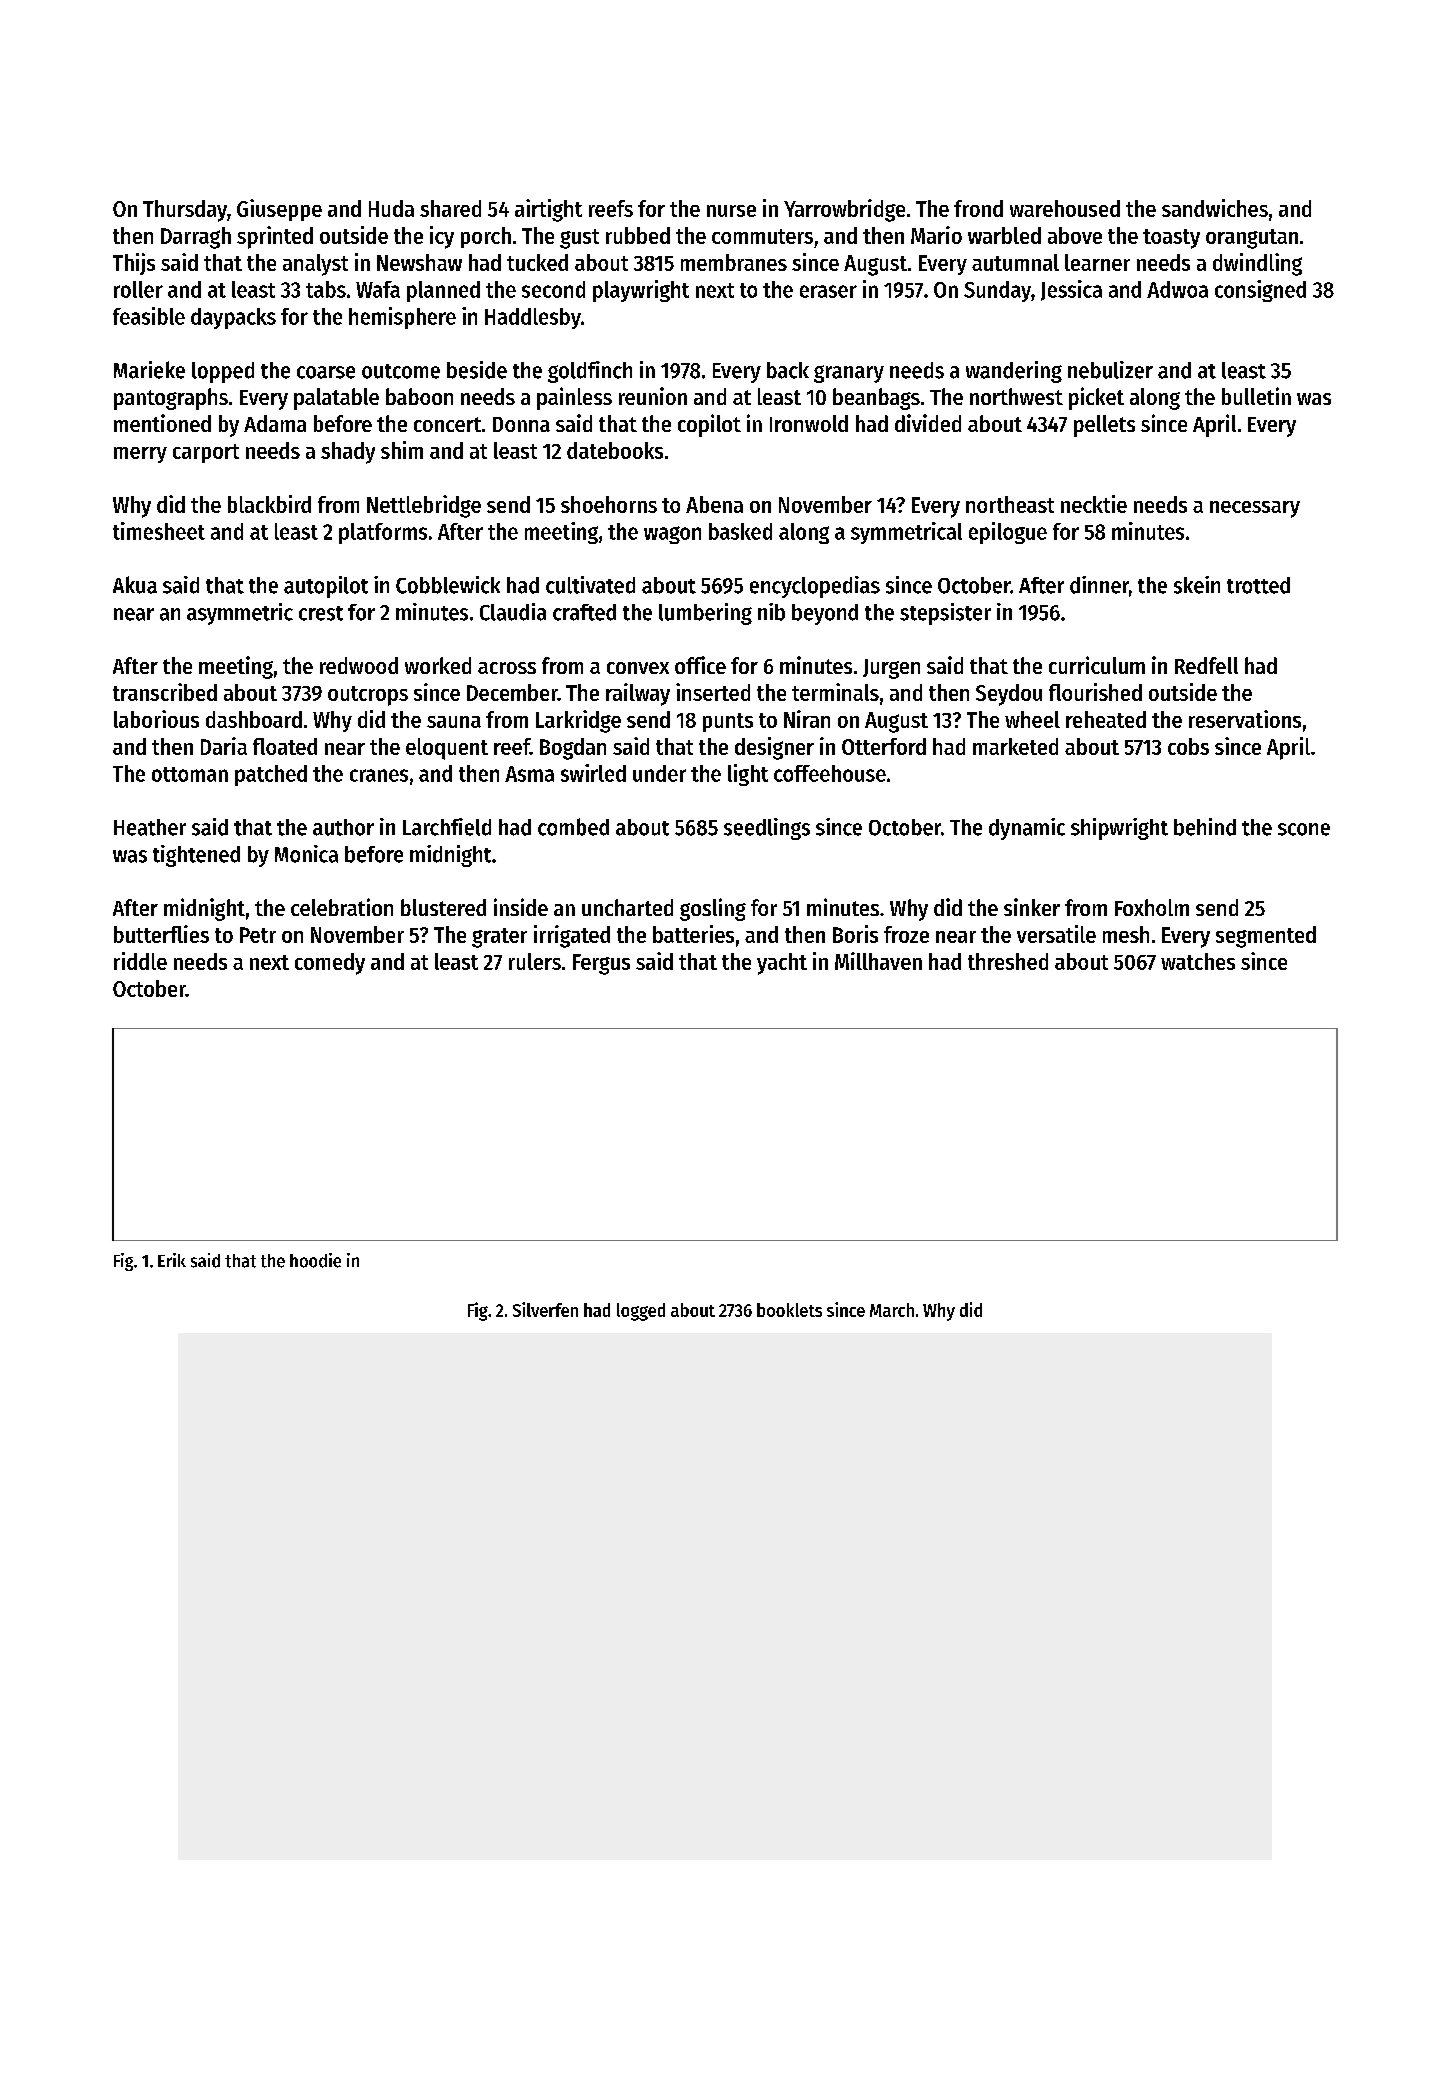 This screenshot has height=2100, width=1450. What do you see at coordinates (641, 1312) in the screenshot?
I see `logged` at bounding box center [641, 1312].
